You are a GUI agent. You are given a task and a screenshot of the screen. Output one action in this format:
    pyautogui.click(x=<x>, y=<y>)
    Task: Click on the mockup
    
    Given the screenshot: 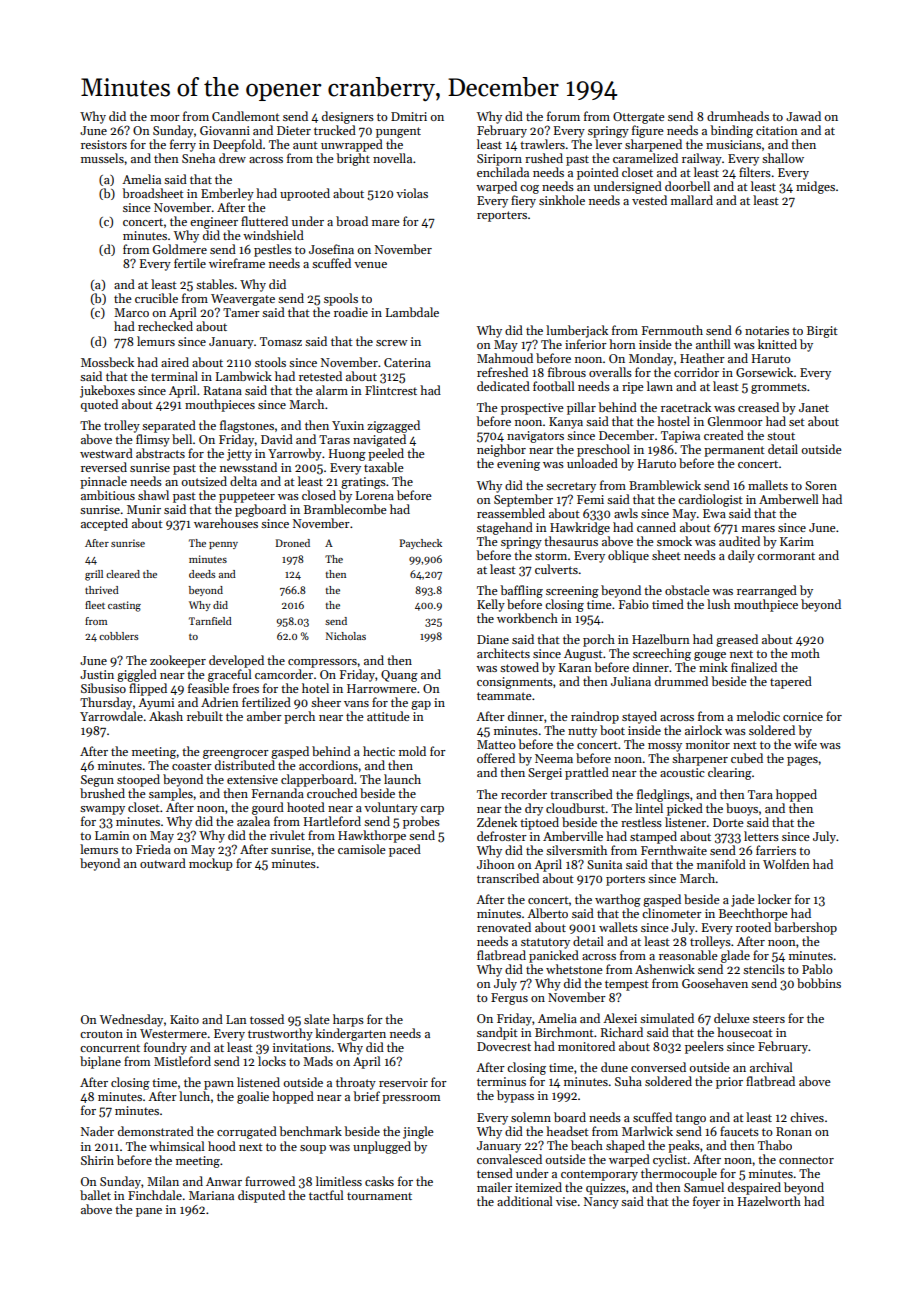 What is the action you would take?
    pyautogui.click(x=210, y=864)
